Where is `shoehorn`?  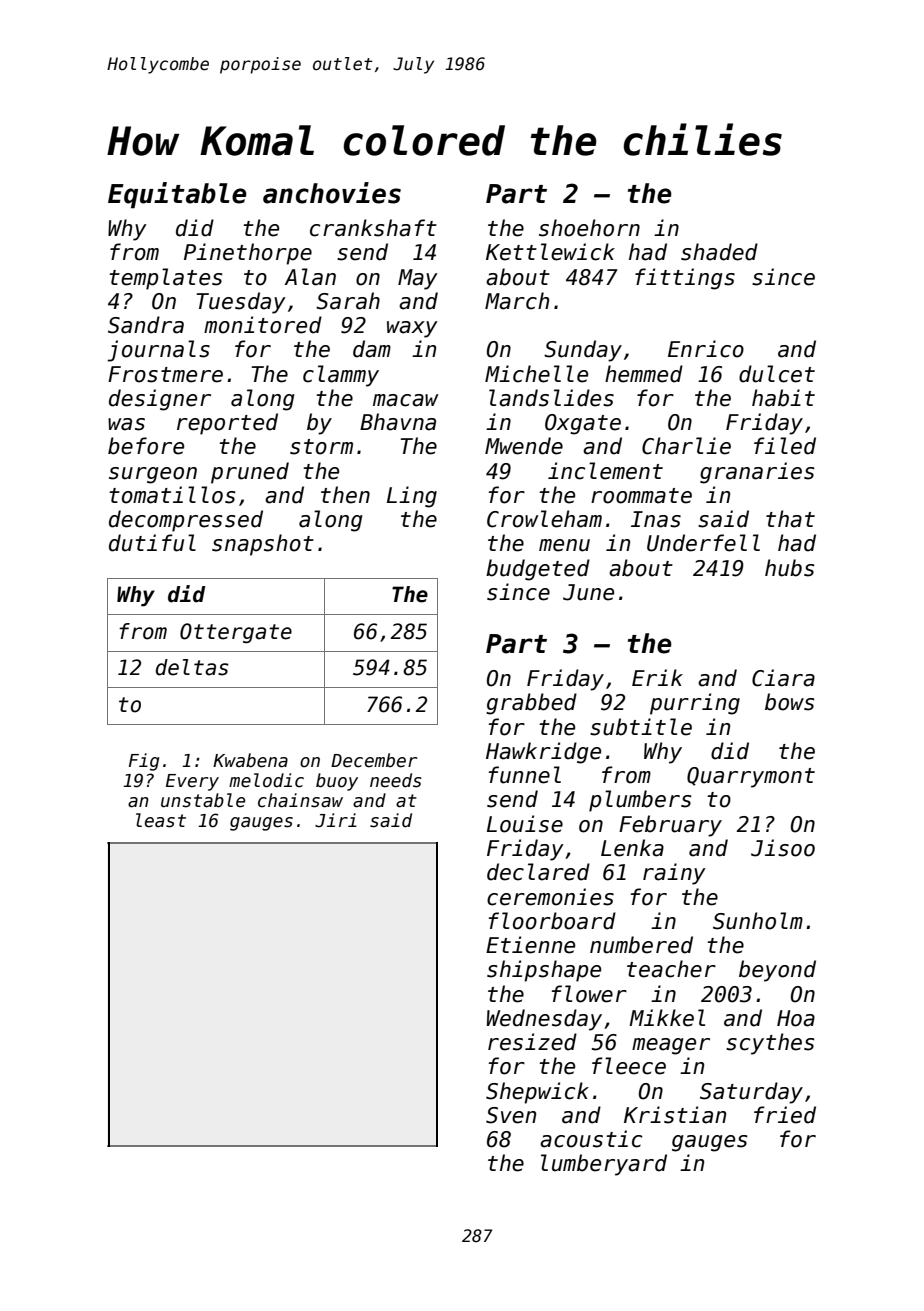
shoehorn is located at coordinates (589, 228).
